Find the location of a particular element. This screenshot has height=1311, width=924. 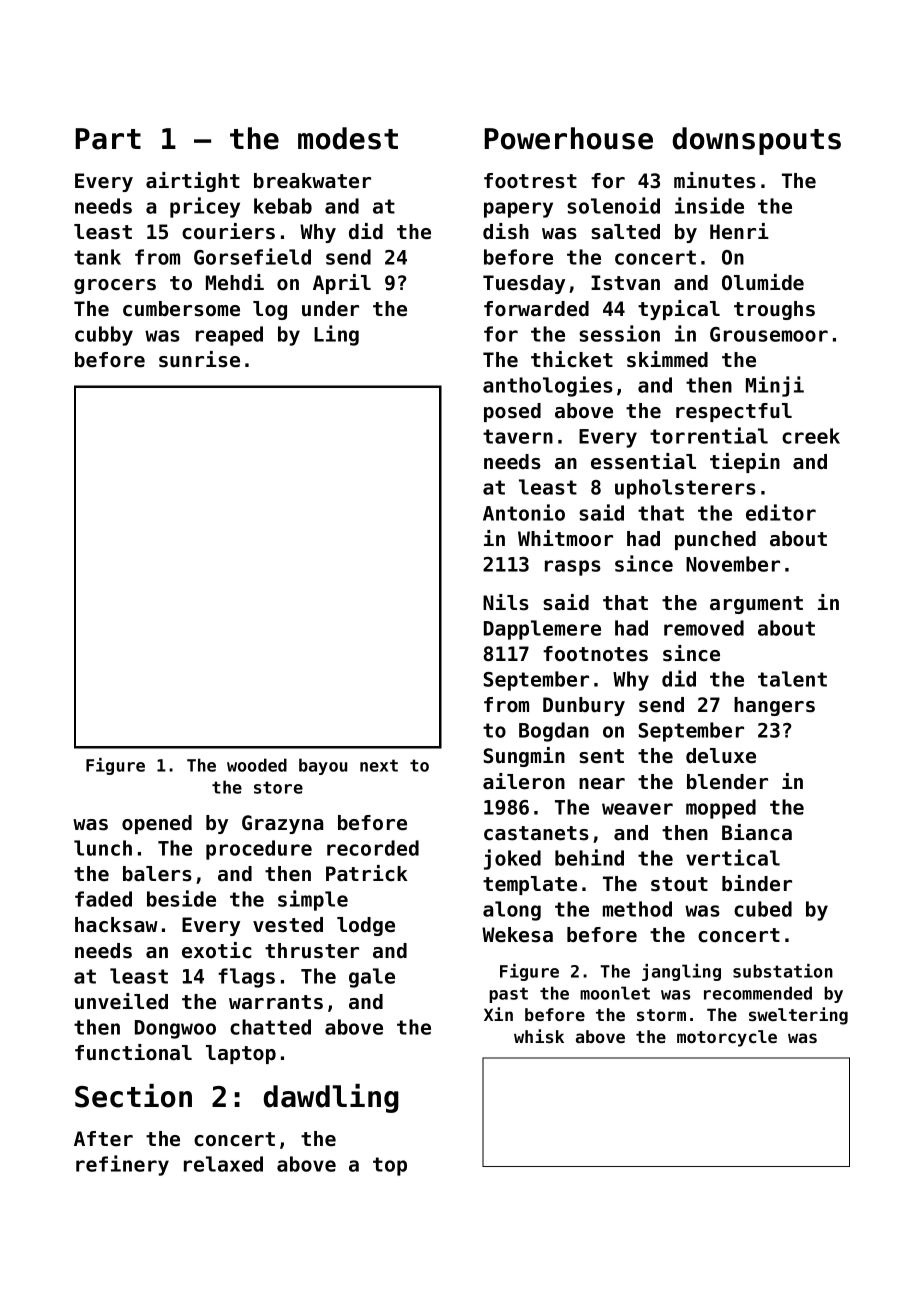

recommended is located at coordinates (758, 993).
